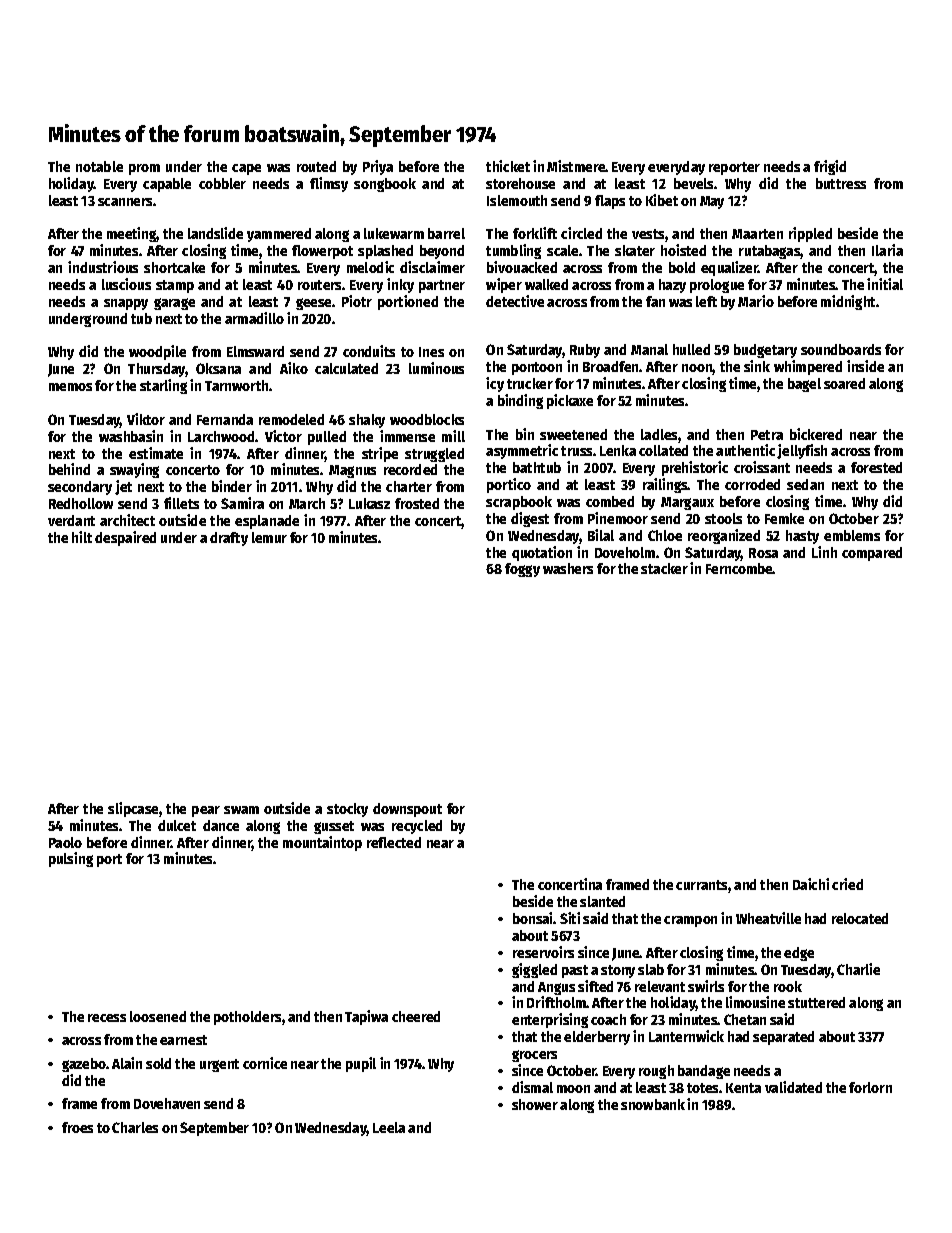 The width and height of the screenshot is (952, 1233). What do you see at coordinates (535, 1104) in the screenshot?
I see `shower` at bounding box center [535, 1104].
